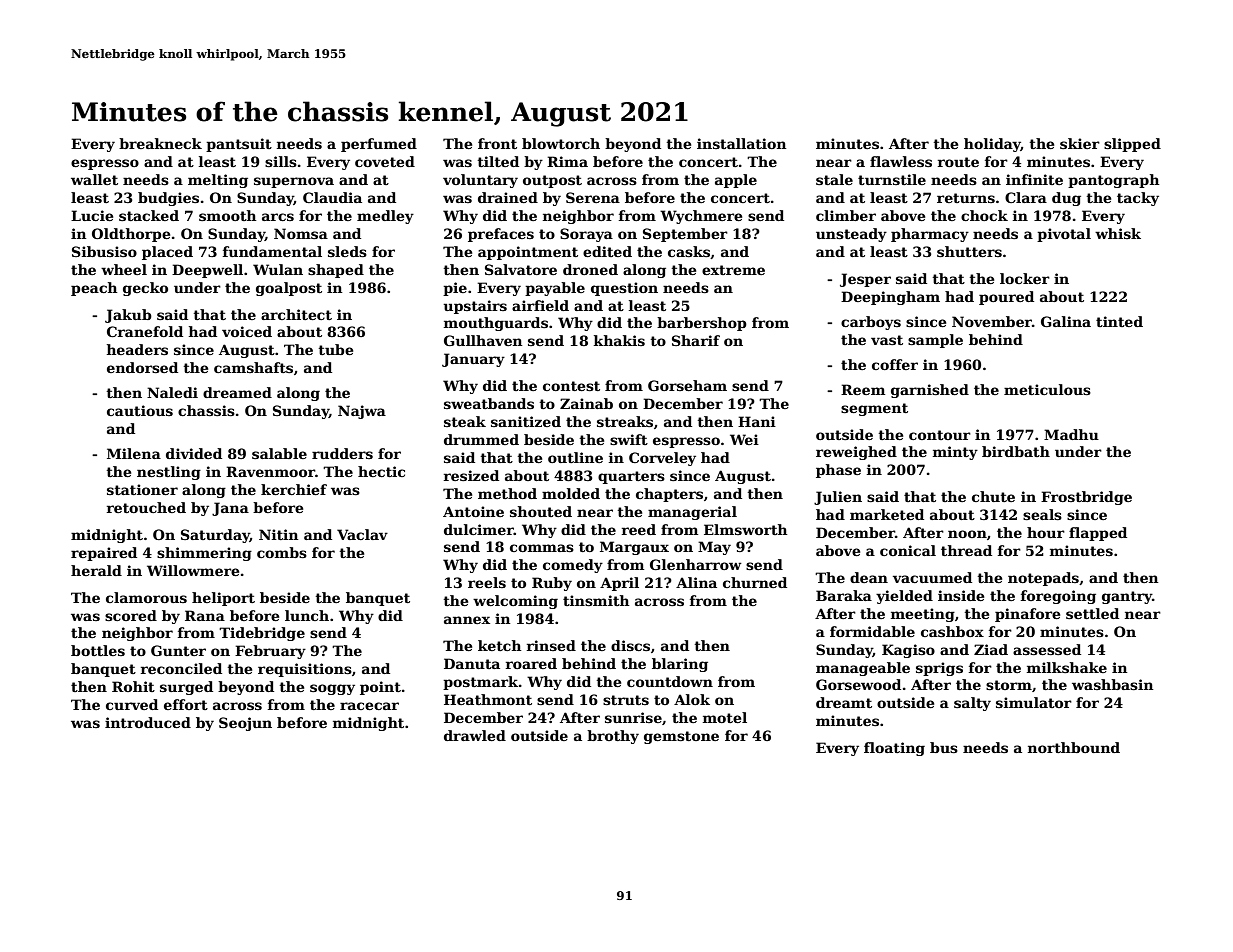  I want to click on infinite, so click(1034, 179).
